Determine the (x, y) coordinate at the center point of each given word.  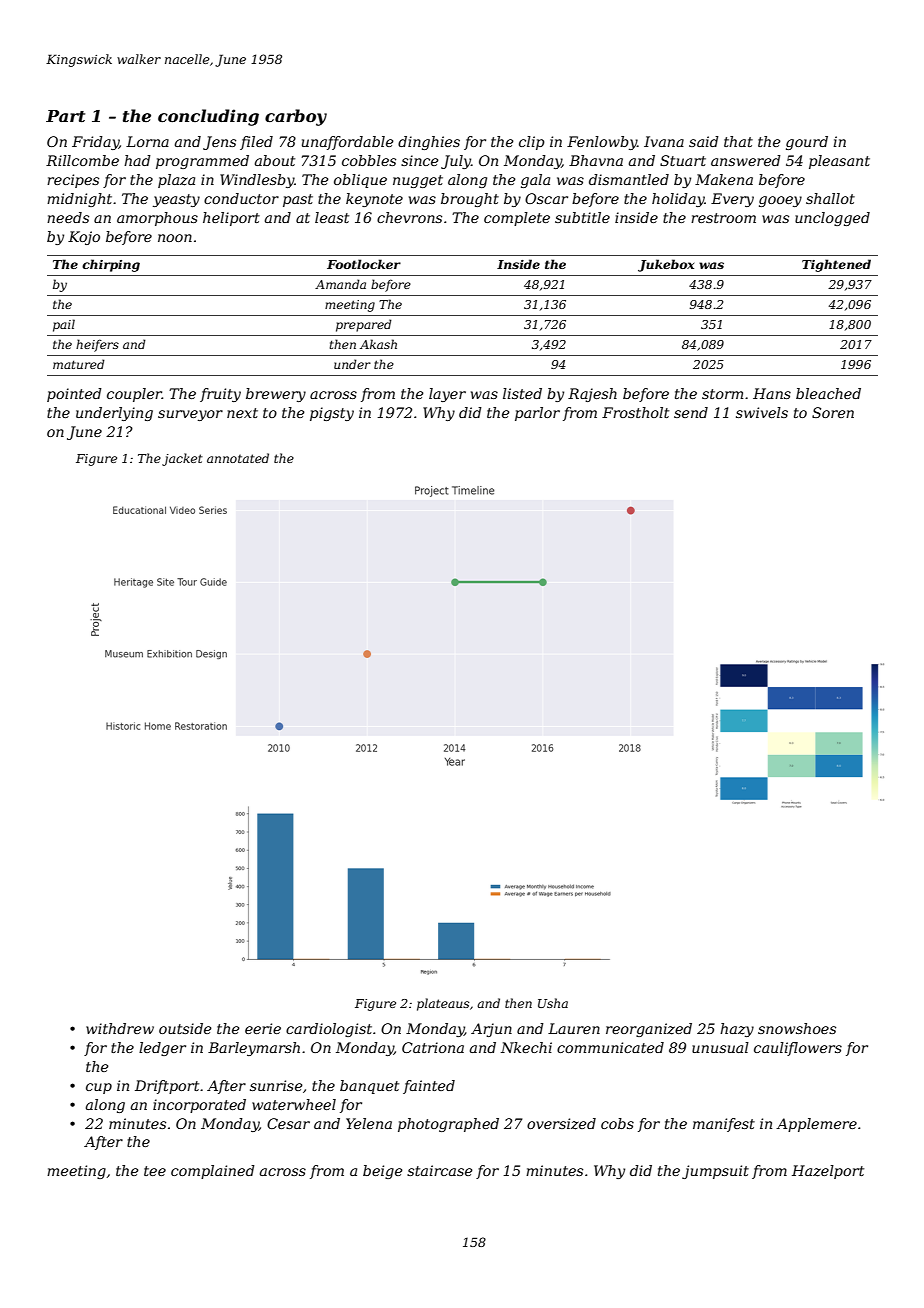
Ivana (664, 141)
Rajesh (592, 395)
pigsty (332, 414)
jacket (182, 459)
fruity (220, 395)
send (691, 412)
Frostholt (635, 412)
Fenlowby (602, 143)
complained (213, 1172)
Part (65, 116)
